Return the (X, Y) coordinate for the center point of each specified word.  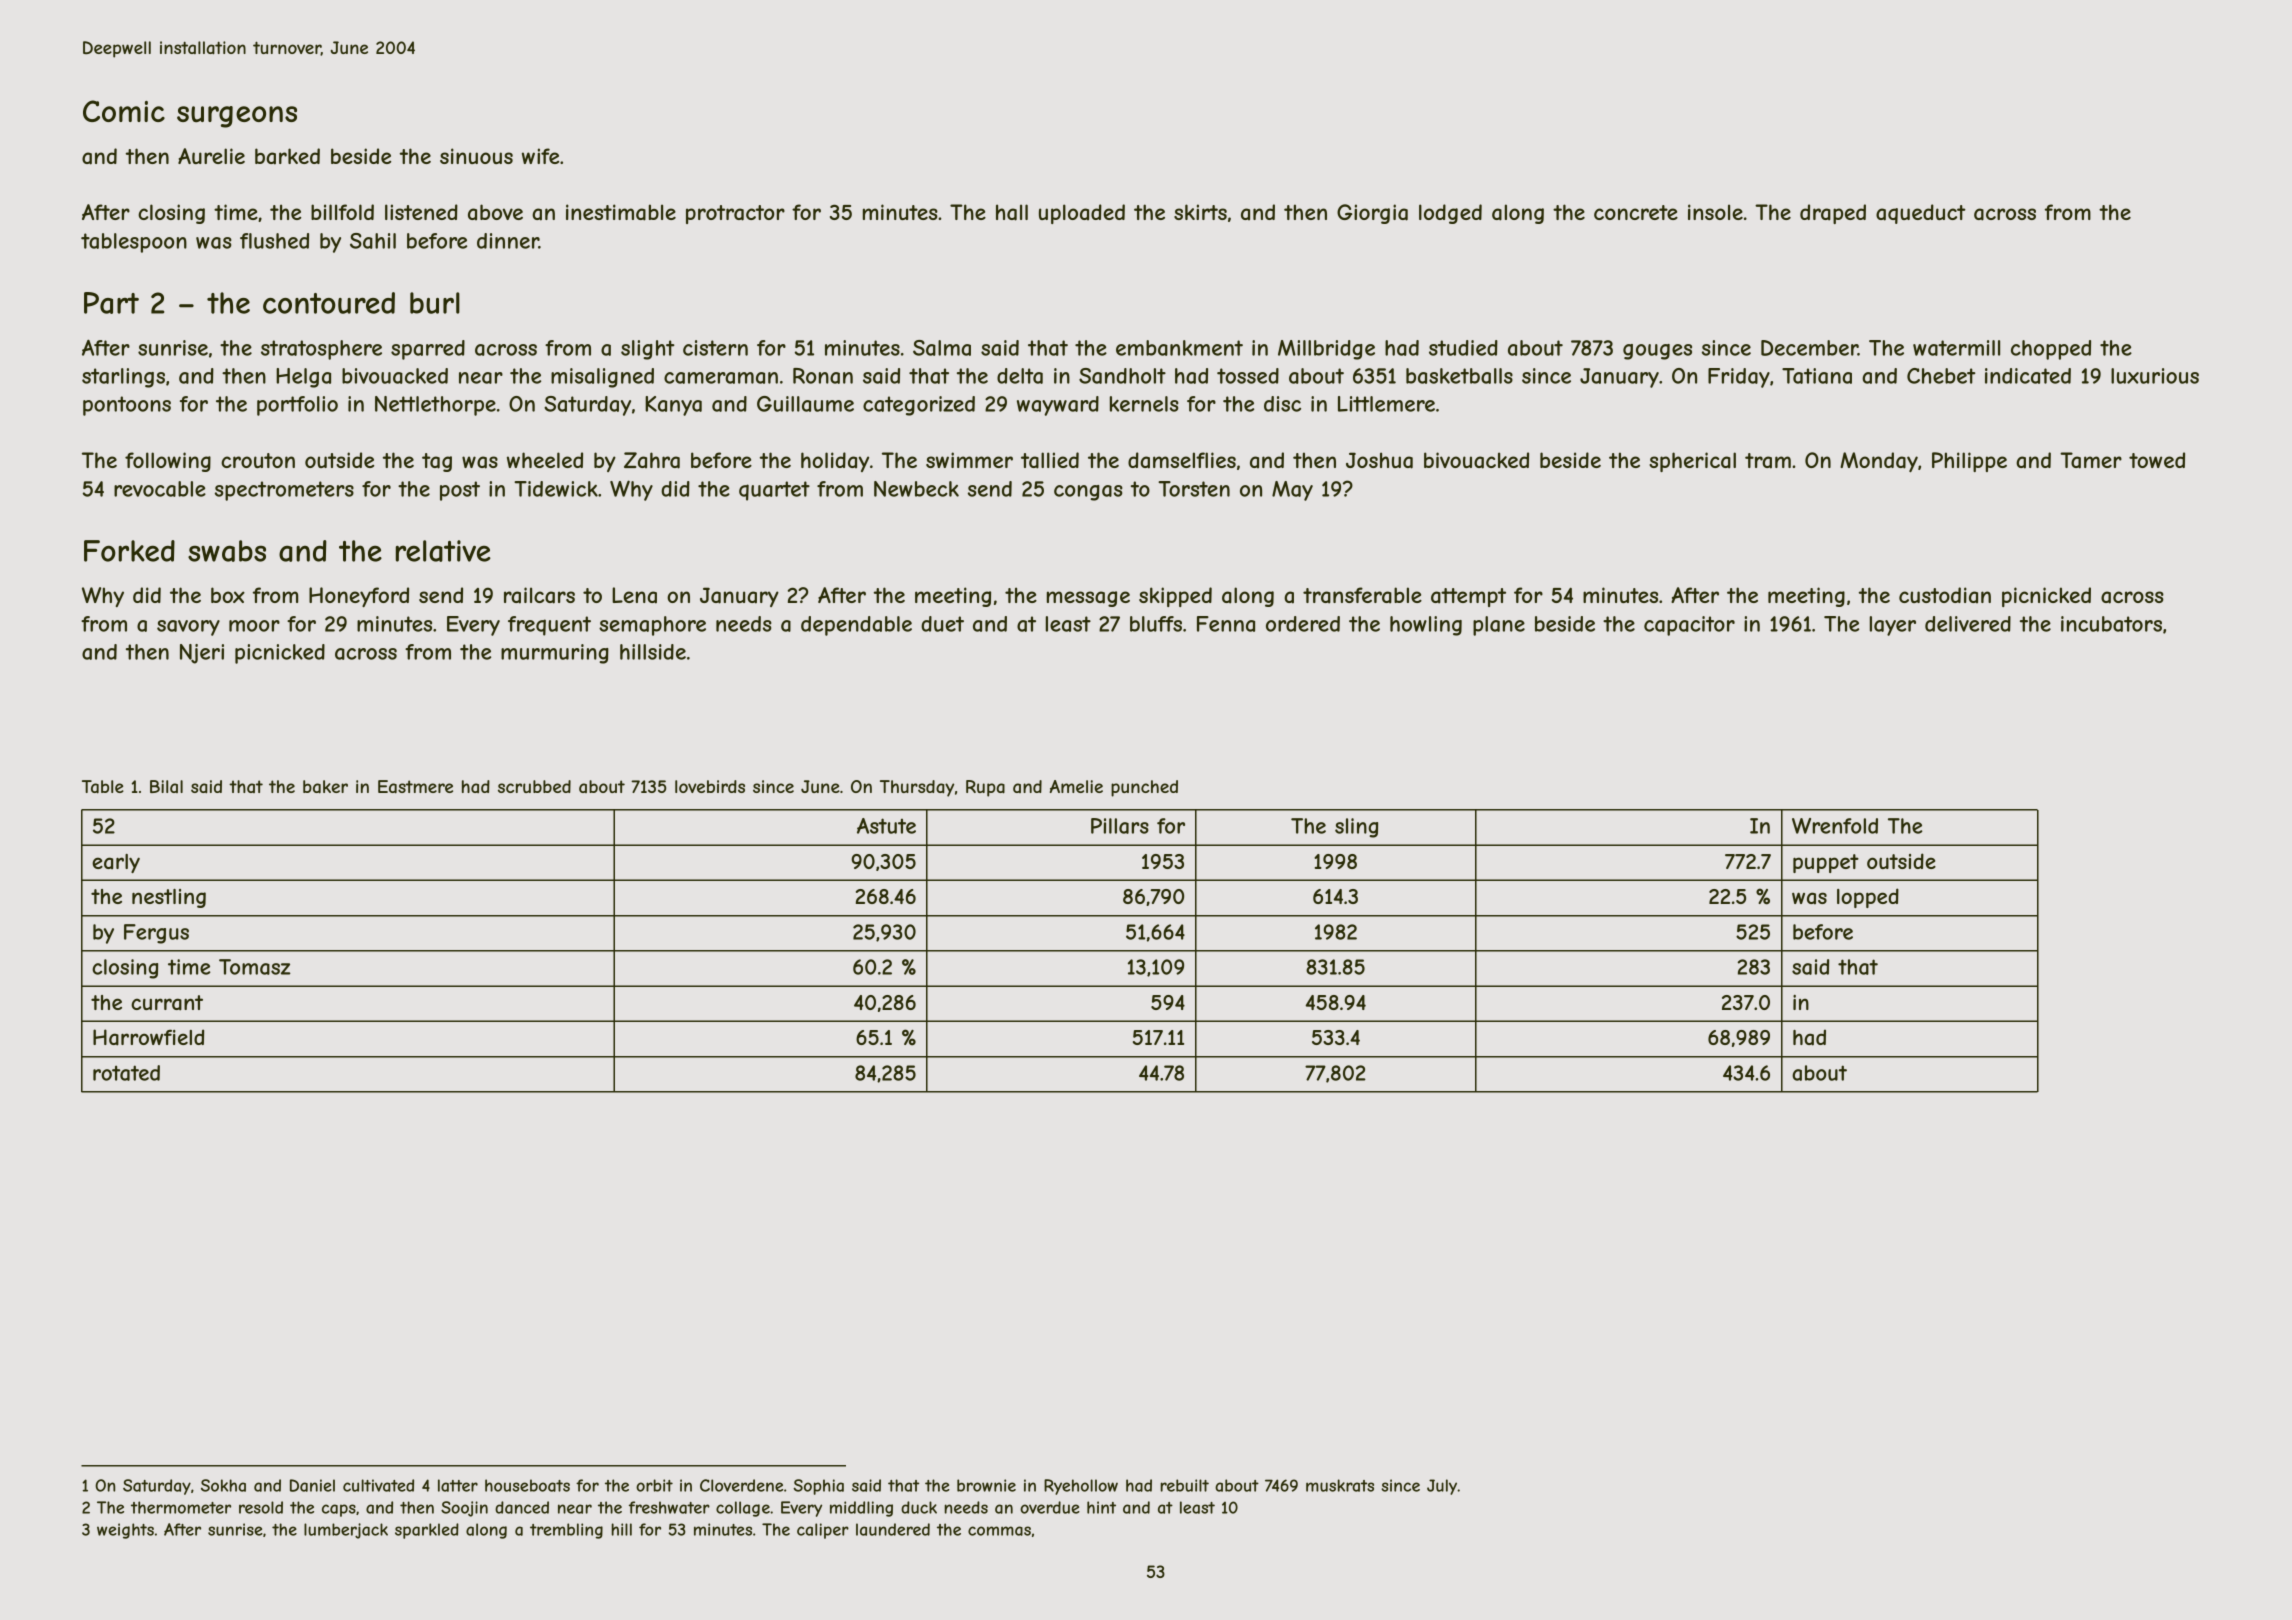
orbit (654, 1485)
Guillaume (805, 404)
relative (443, 551)
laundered (893, 1529)
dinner (508, 241)
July (1442, 1487)
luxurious (2155, 376)
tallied (1050, 460)
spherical (1692, 462)
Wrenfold (1835, 826)
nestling (169, 898)
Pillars (1120, 826)
